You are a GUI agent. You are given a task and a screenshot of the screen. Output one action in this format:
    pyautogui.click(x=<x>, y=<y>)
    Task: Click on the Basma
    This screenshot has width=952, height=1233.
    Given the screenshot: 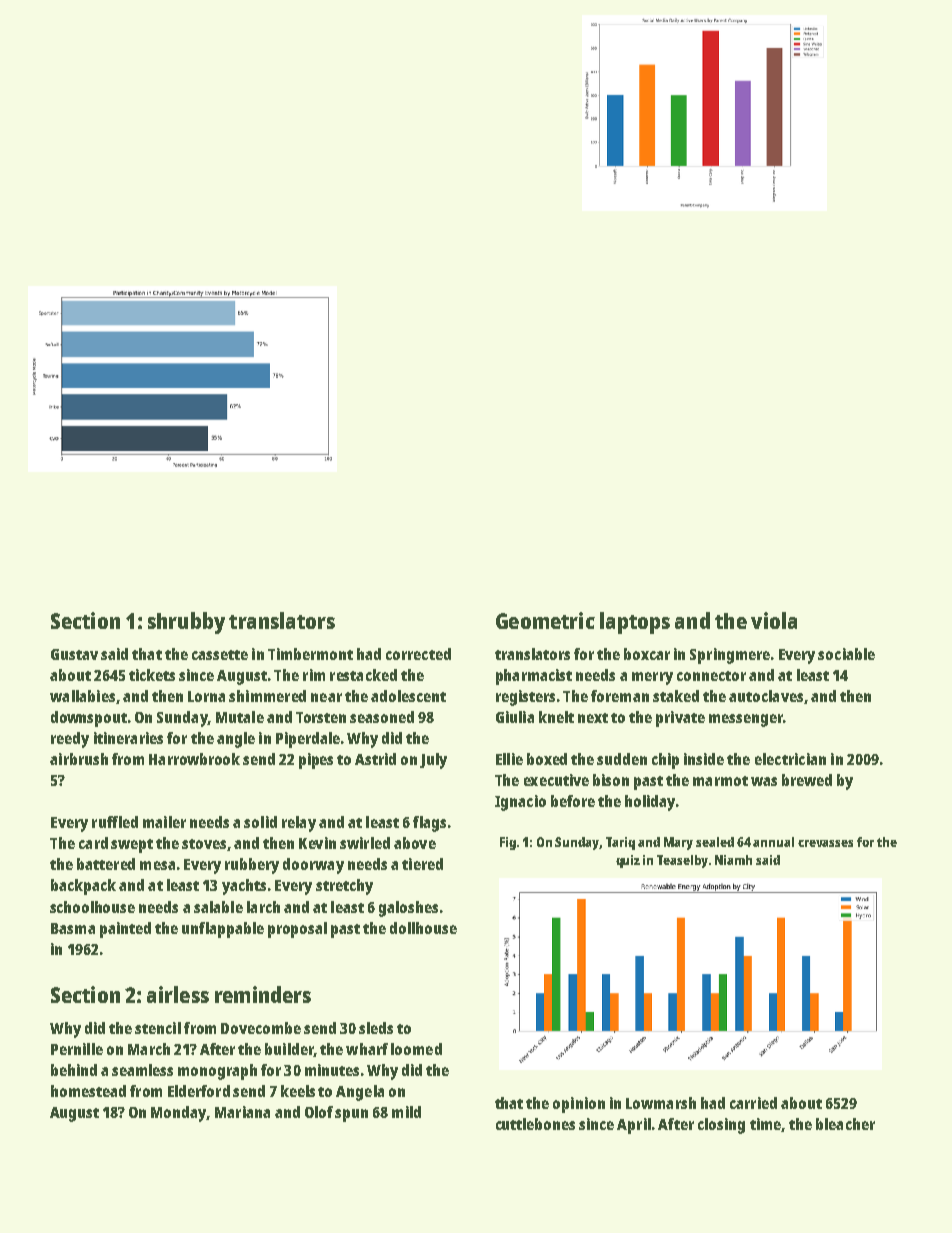 What is the action you would take?
    pyautogui.click(x=73, y=928)
